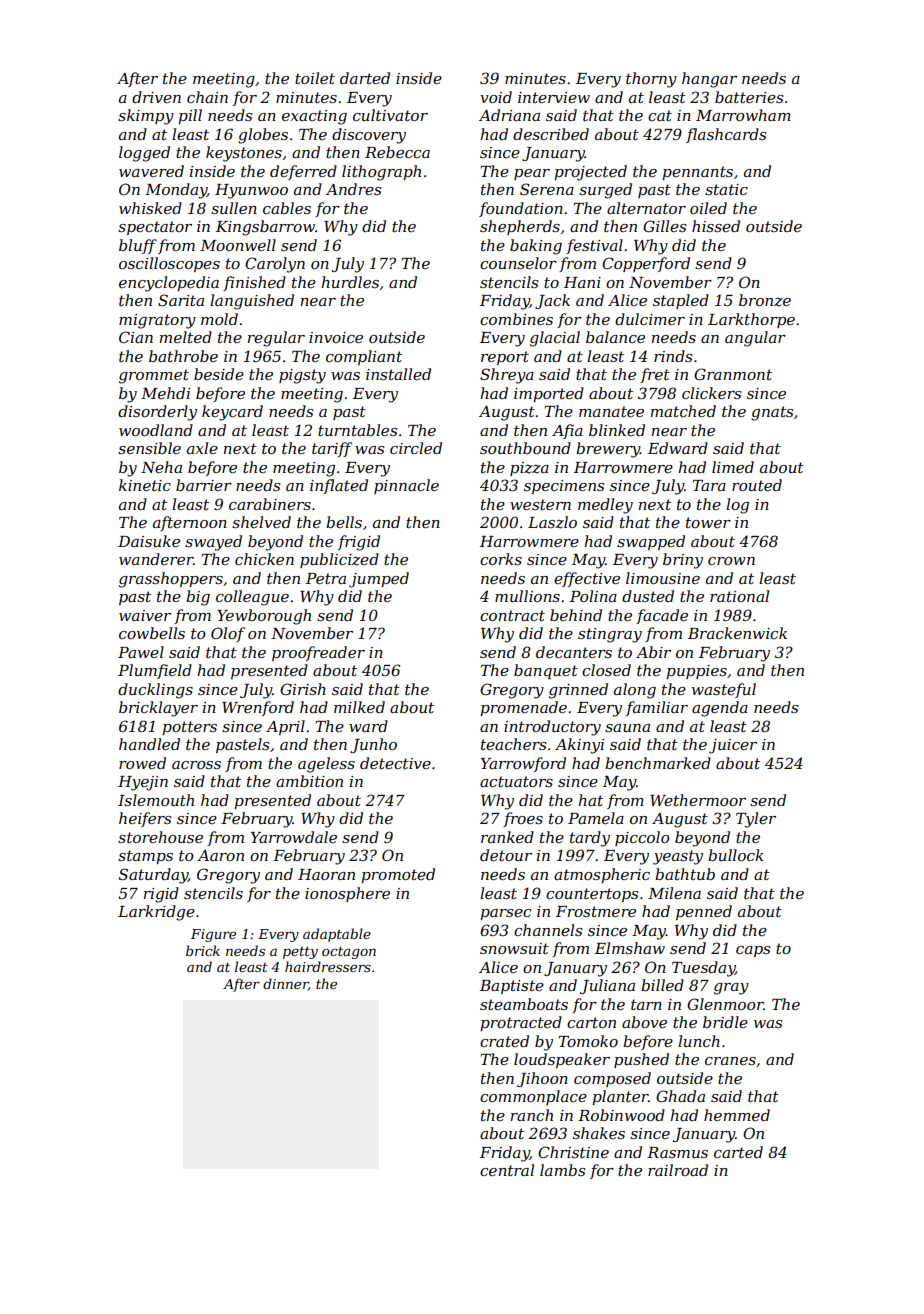 The height and width of the screenshot is (1314, 924). What do you see at coordinates (678, 1170) in the screenshot?
I see `railroad` at bounding box center [678, 1170].
